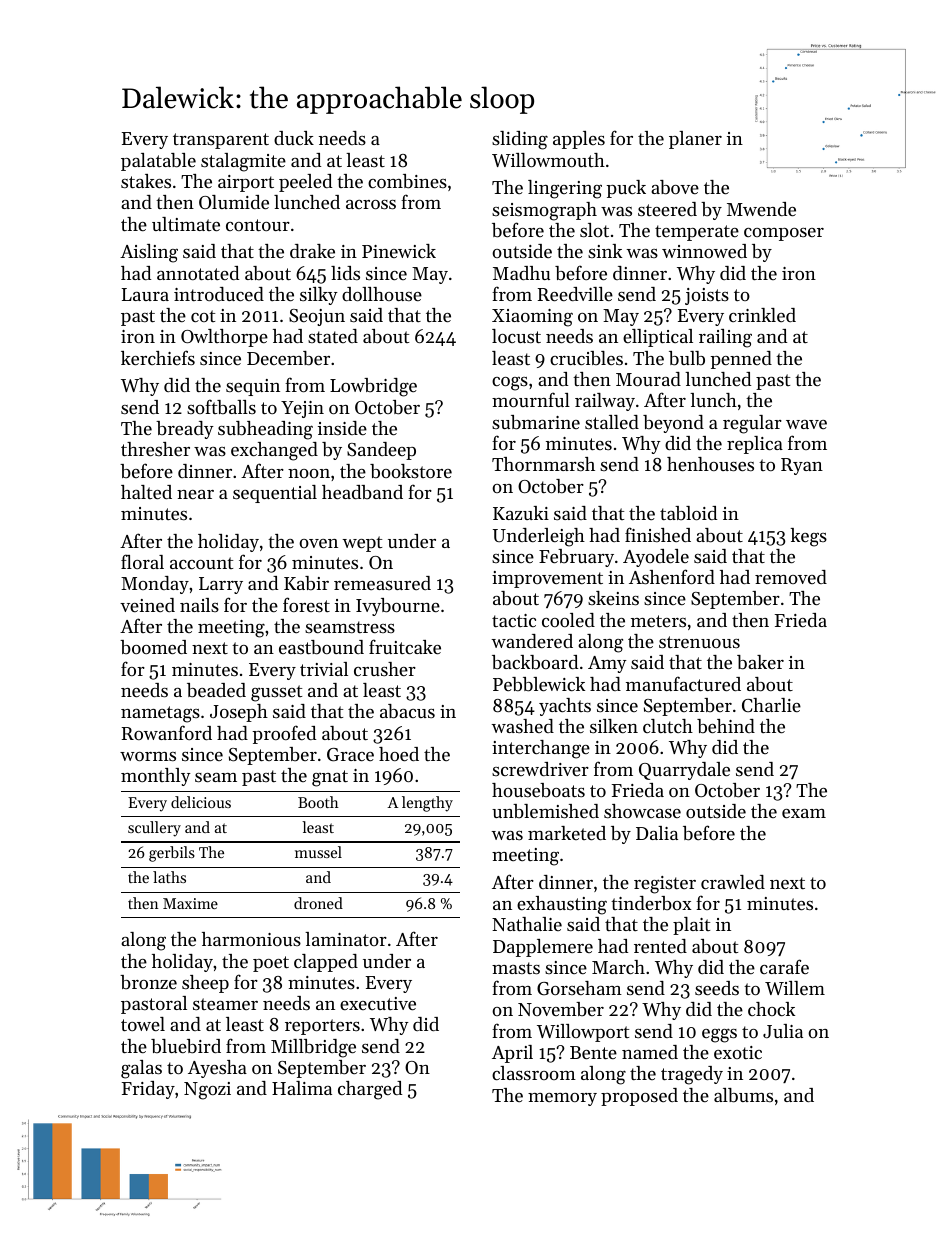  I want to click on scullery, so click(154, 829).
